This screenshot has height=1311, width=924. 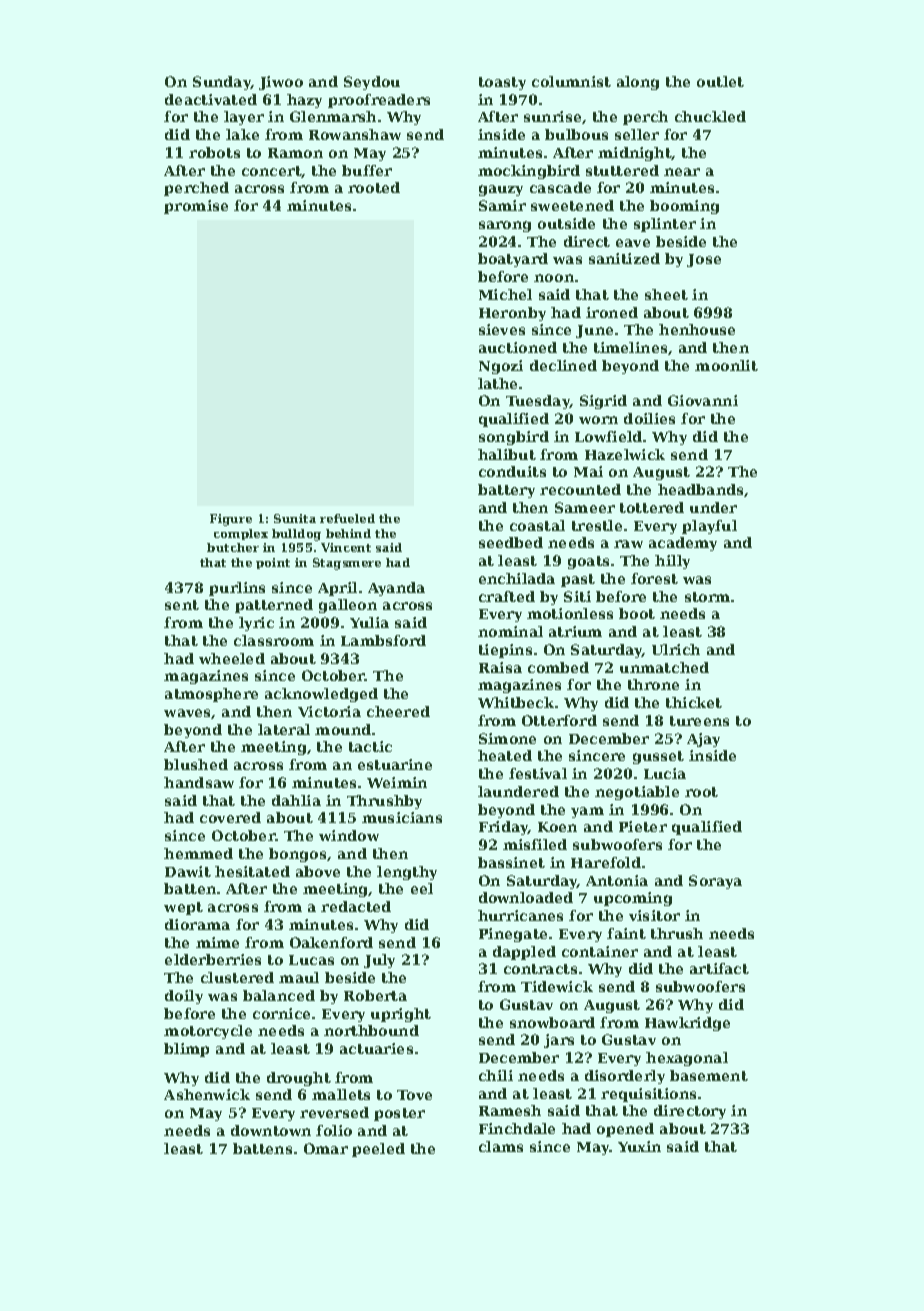 What do you see at coordinates (624, 258) in the screenshot?
I see `sanitized` at bounding box center [624, 258].
